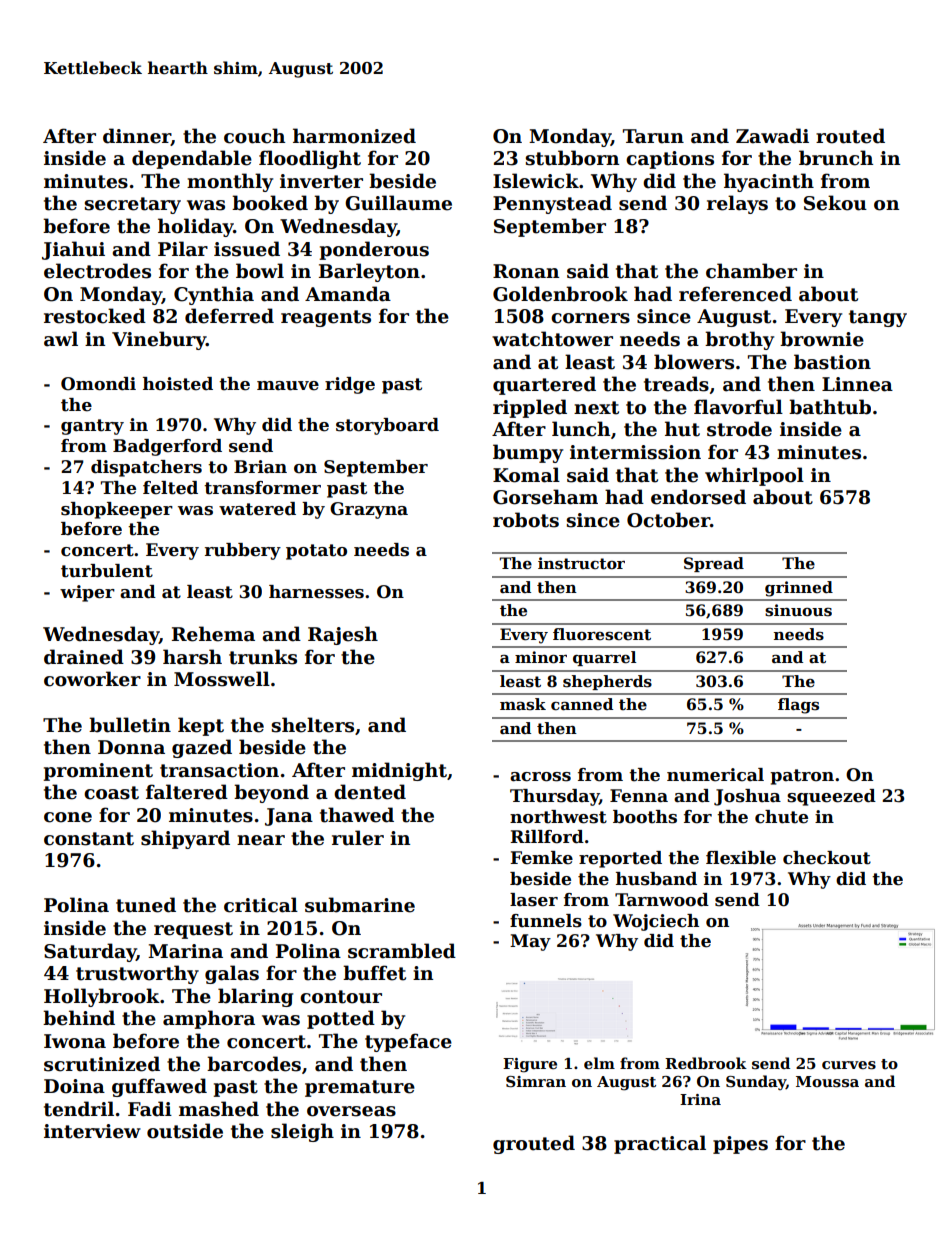 This screenshot has height=1233, width=952. Describe the element at coordinates (357, 815) in the screenshot. I see `thawed` at that location.
